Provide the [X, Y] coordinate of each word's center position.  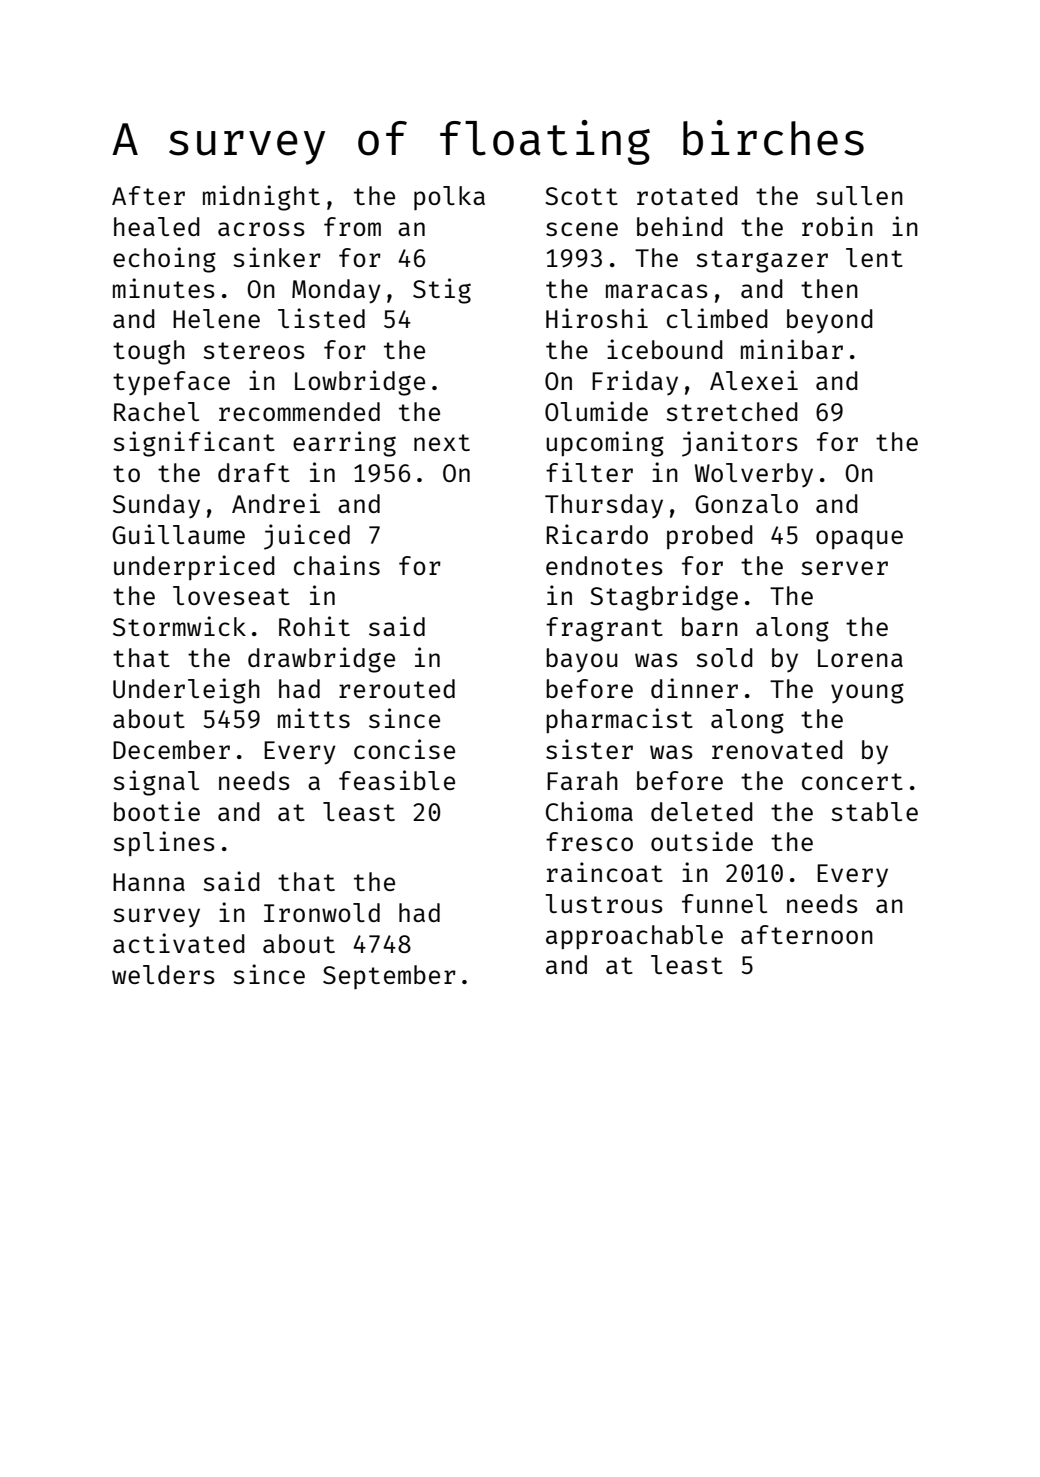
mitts [314, 718]
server [844, 568]
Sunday [156, 506]
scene [582, 229]
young [867, 693]
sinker [277, 257]
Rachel [156, 411]
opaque [859, 539]
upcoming [605, 444]
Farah [582, 780]
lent [874, 257]
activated [179, 943]
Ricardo [597, 534]
